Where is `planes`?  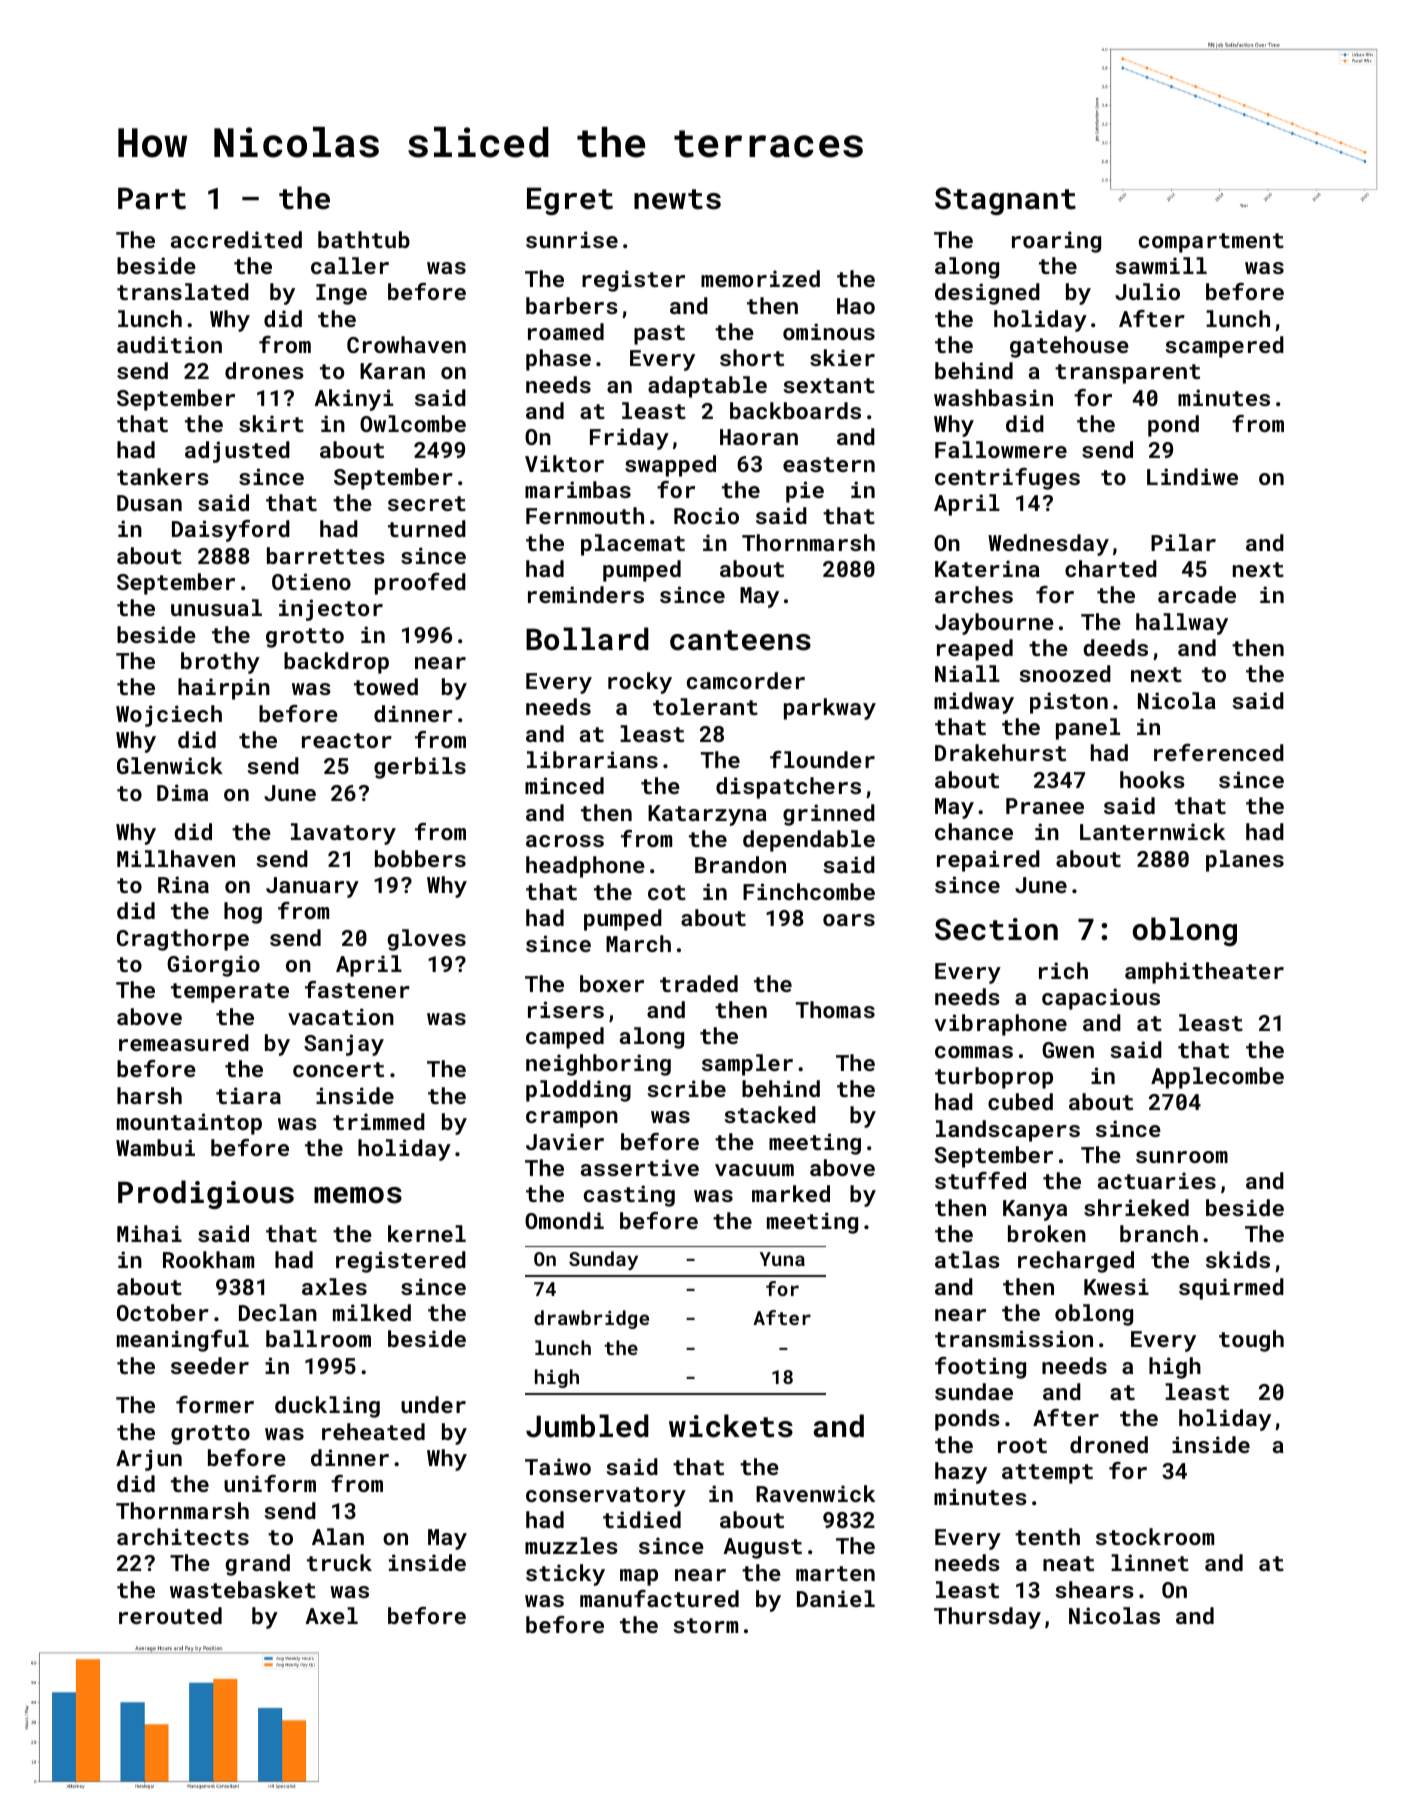
planes is located at coordinates (1245, 861).
